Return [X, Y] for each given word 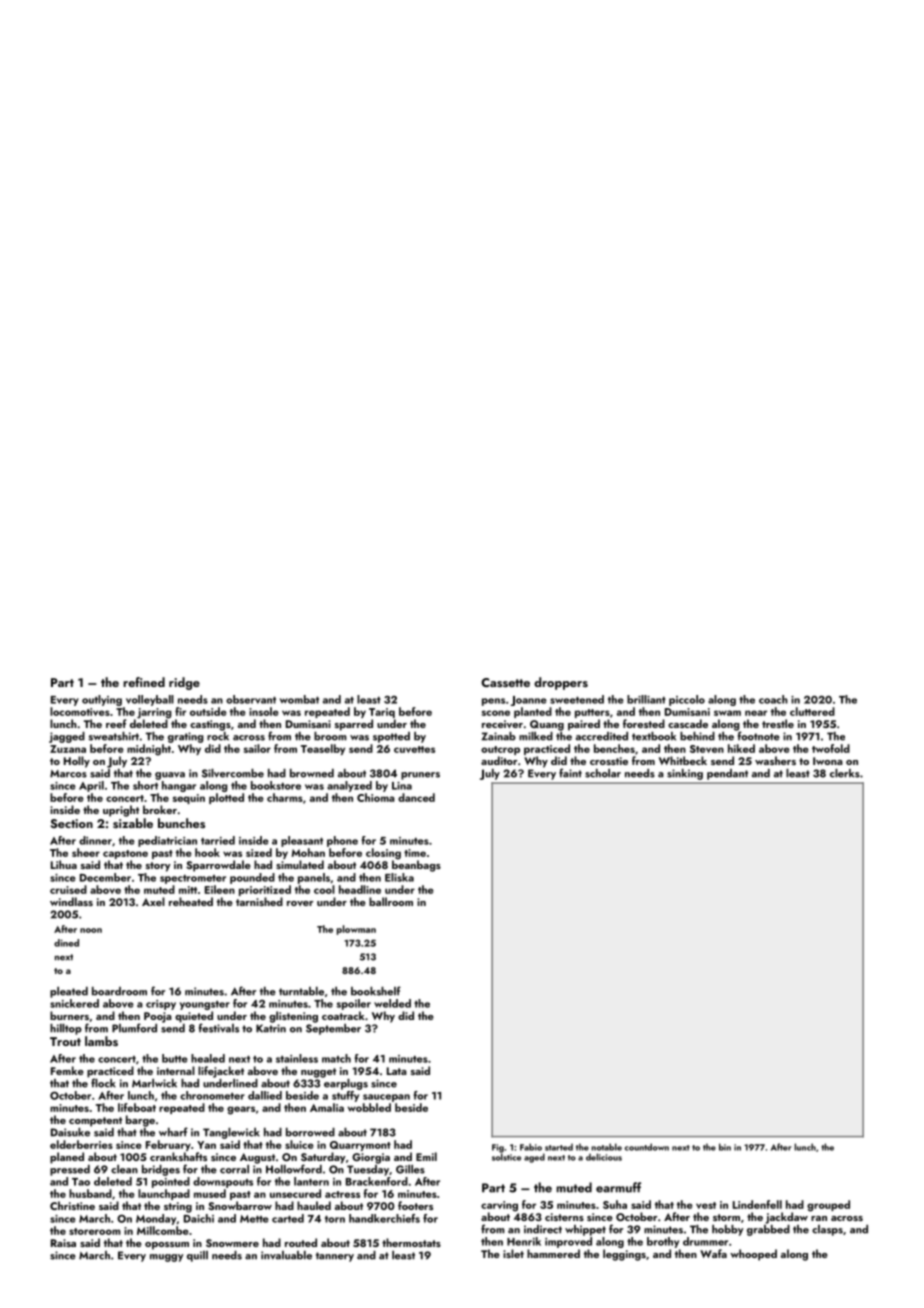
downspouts [223, 1182]
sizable [133, 823]
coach [773, 699]
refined [144, 682]
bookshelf [376, 991]
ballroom [391, 901]
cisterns [564, 1217]
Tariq [382, 713]
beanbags [416, 866]
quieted [194, 1017]
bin [725, 1147]
